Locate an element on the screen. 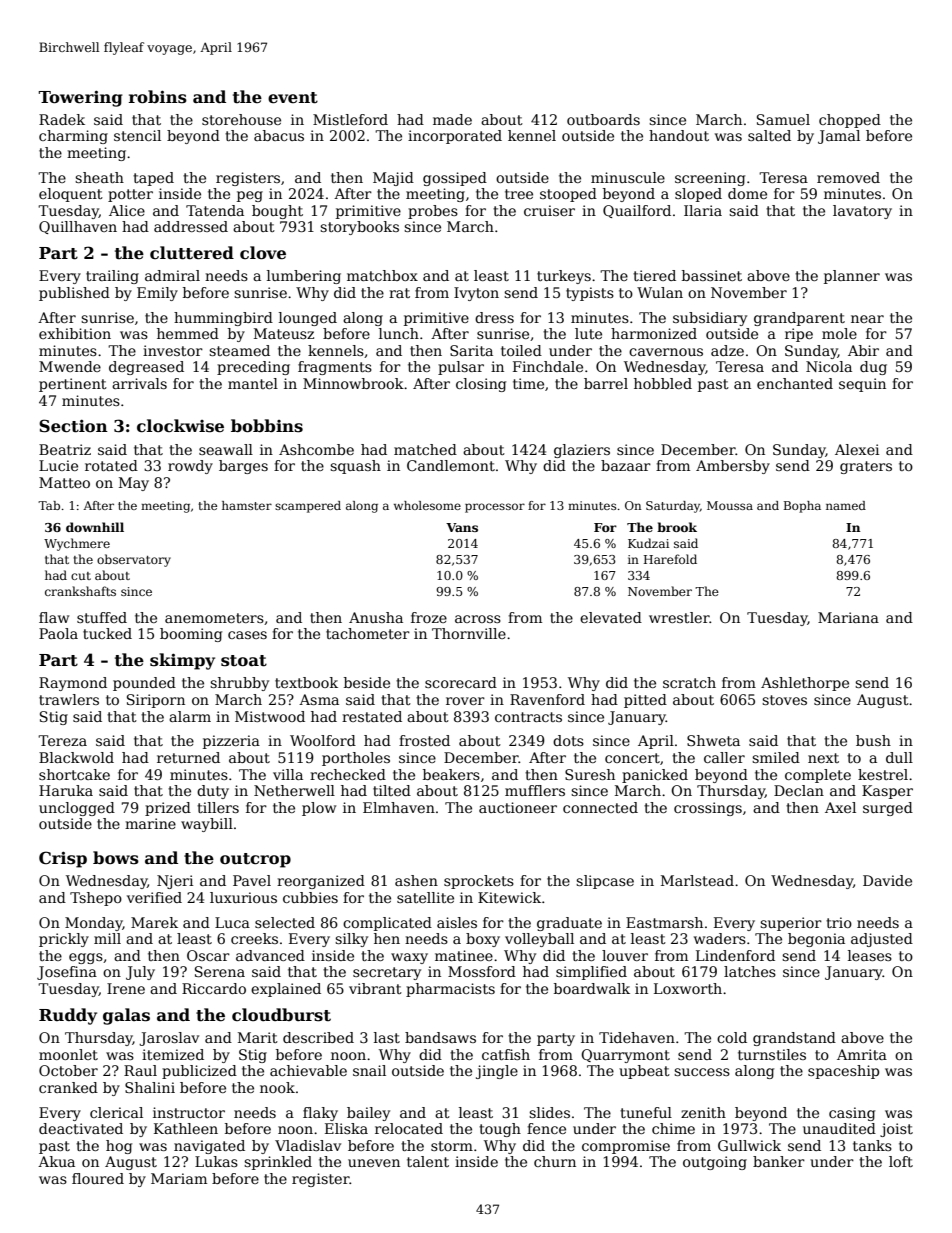  Alice is located at coordinates (127, 210).
